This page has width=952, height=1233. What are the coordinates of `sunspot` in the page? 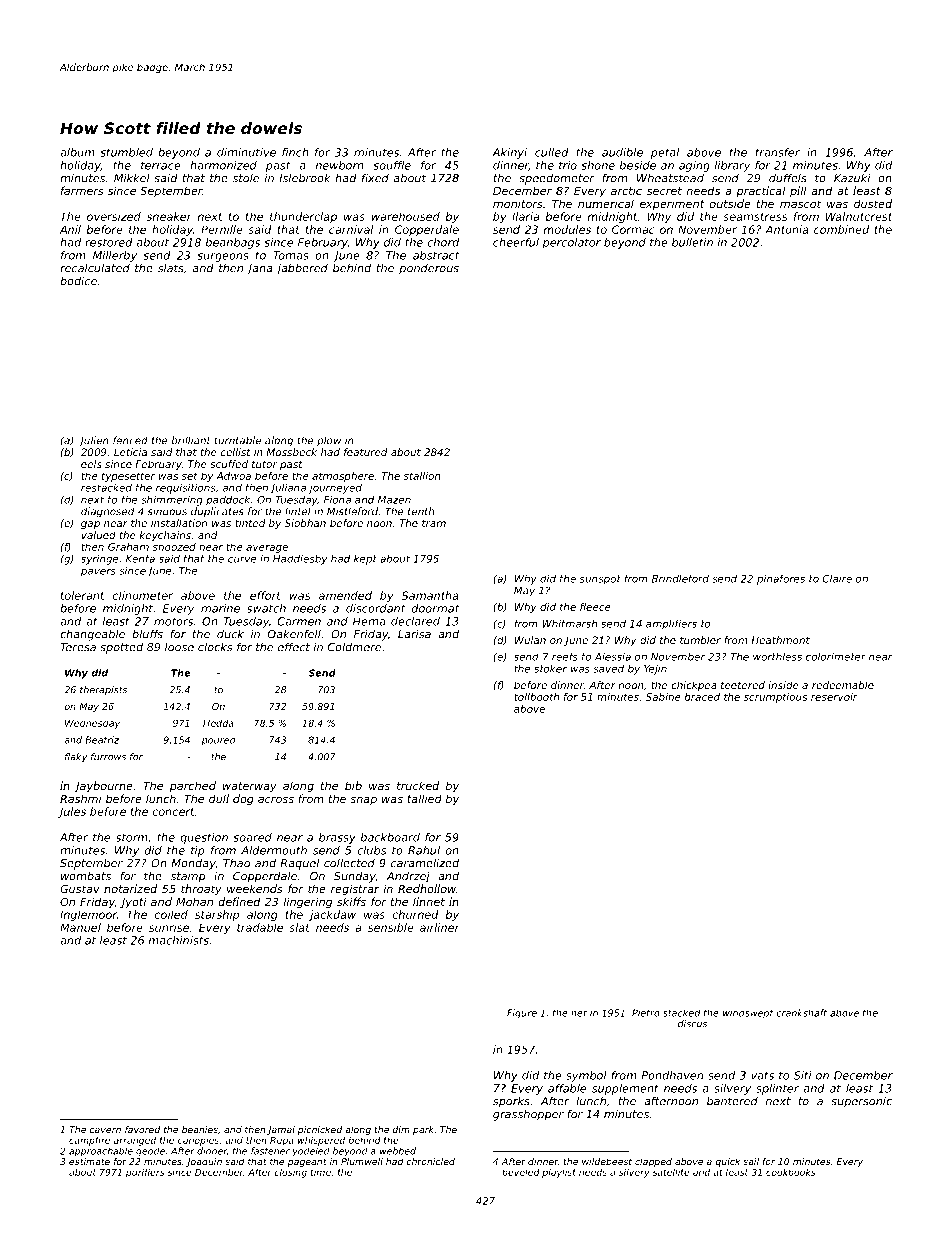 It's located at (600, 580).
